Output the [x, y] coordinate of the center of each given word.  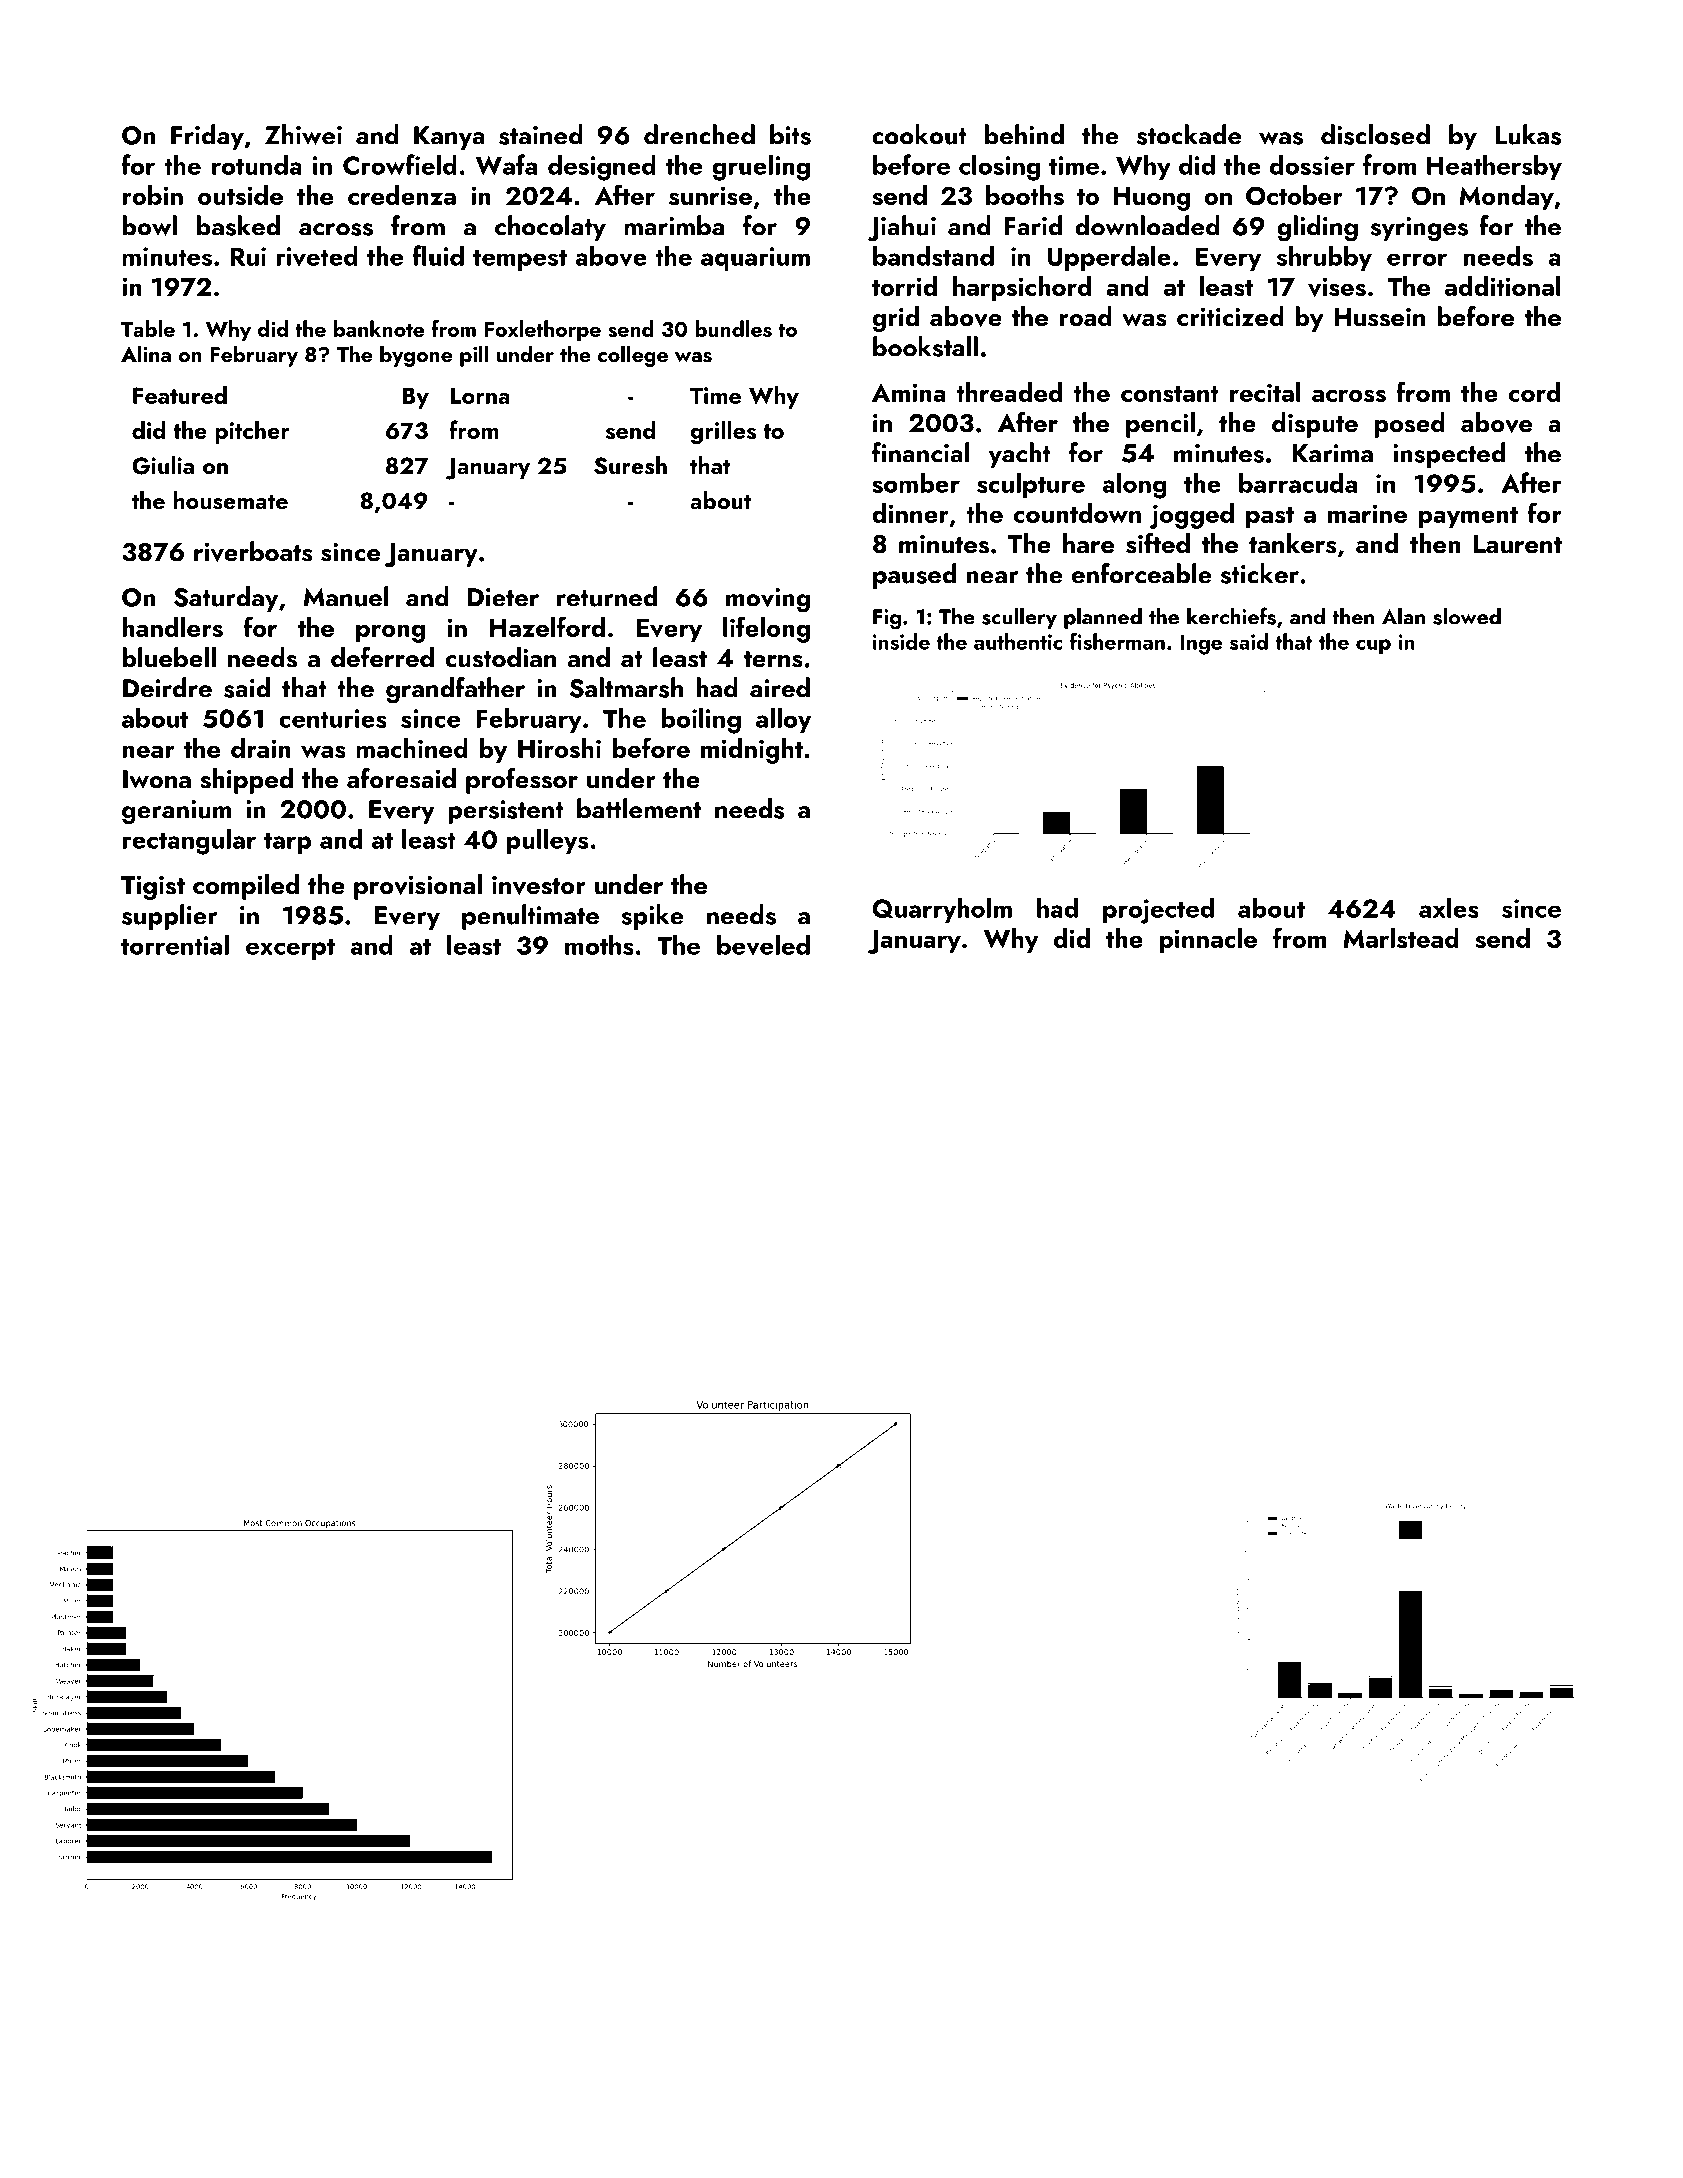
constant [1170, 394]
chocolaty [550, 228]
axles [1449, 907]
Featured [180, 394]
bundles [733, 328]
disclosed [1375, 134]
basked [238, 225]
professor [522, 781]
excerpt [290, 949]
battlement [639, 808]
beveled [763, 945]
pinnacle [1208, 941]
